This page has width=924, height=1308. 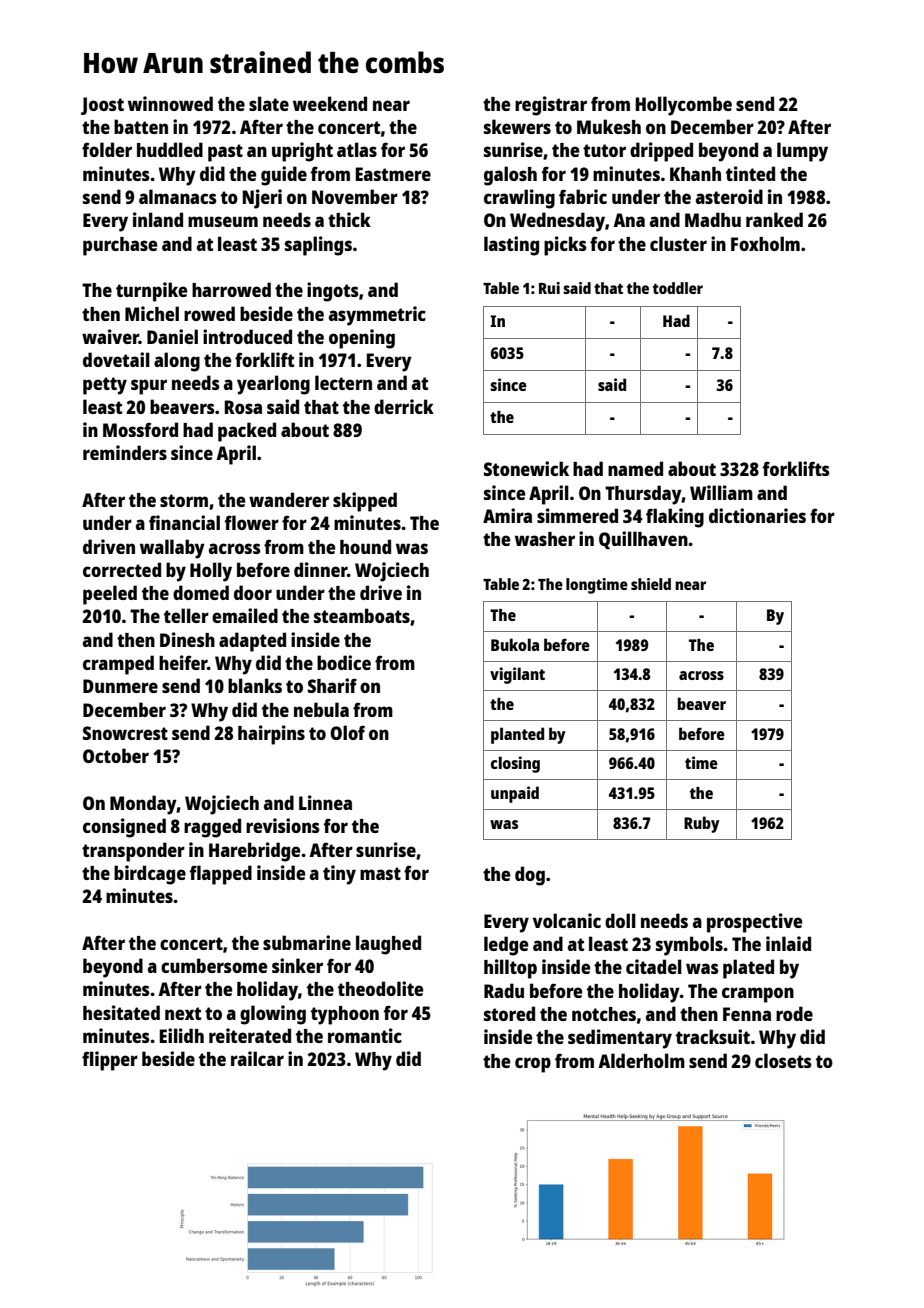 I want to click on Stonewick, so click(x=526, y=468).
